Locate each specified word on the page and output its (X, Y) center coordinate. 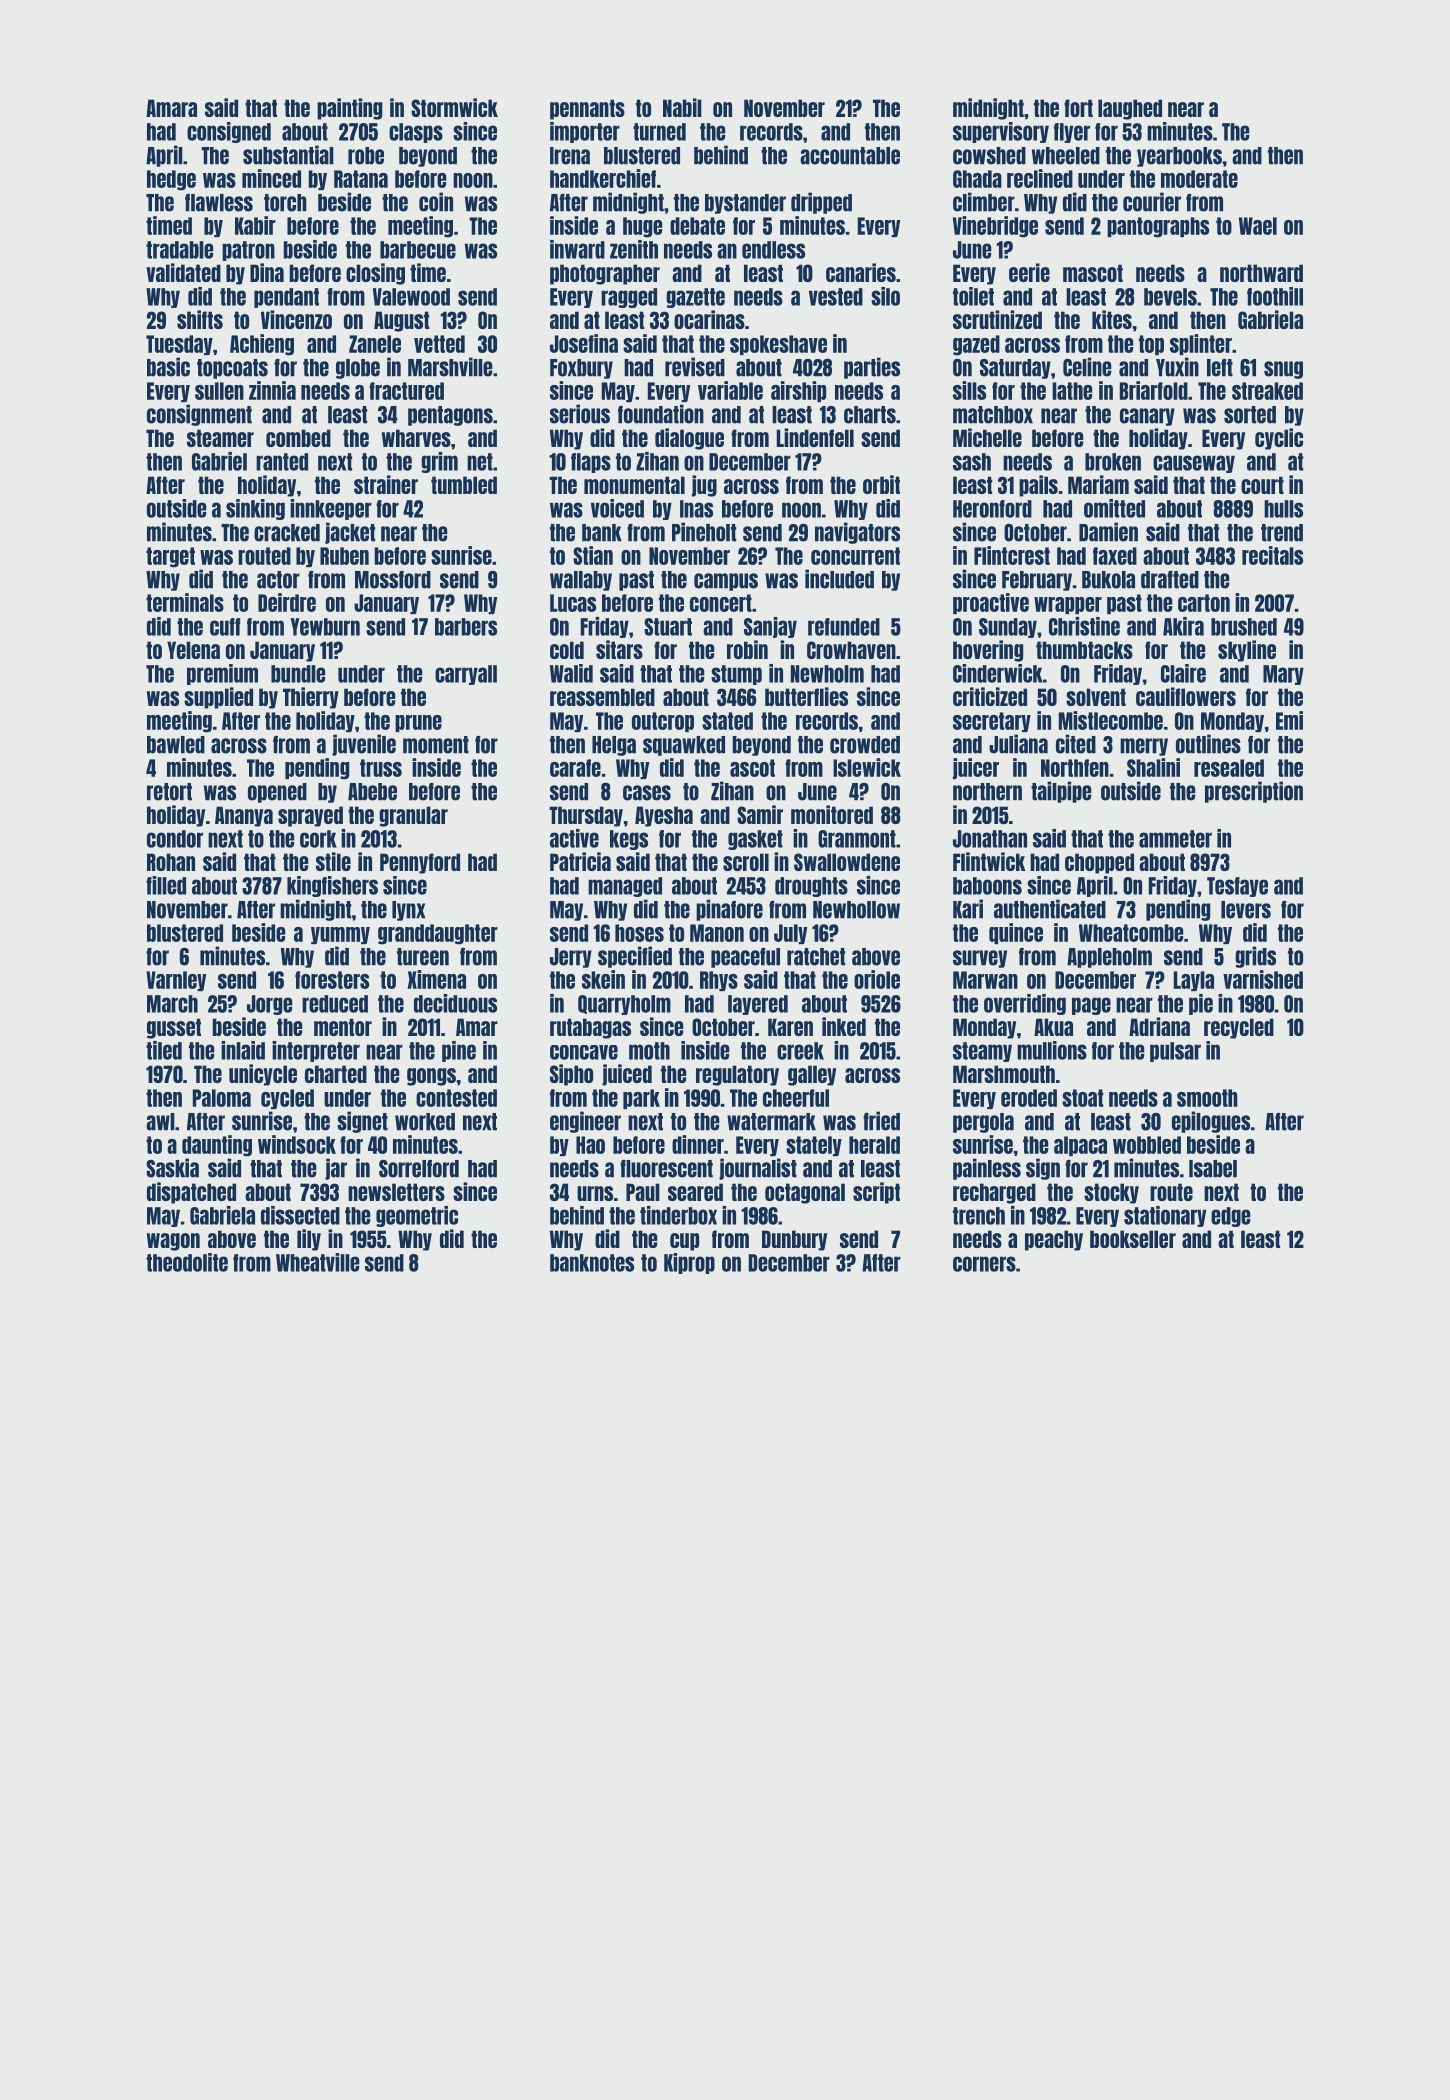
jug (704, 486)
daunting (217, 1146)
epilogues (1211, 1122)
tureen (423, 957)
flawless (219, 203)
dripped (821, 203)
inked (844, 1026)
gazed (976, 345)
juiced (627, 1075)
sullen (219, 391)
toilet (973, 296)
